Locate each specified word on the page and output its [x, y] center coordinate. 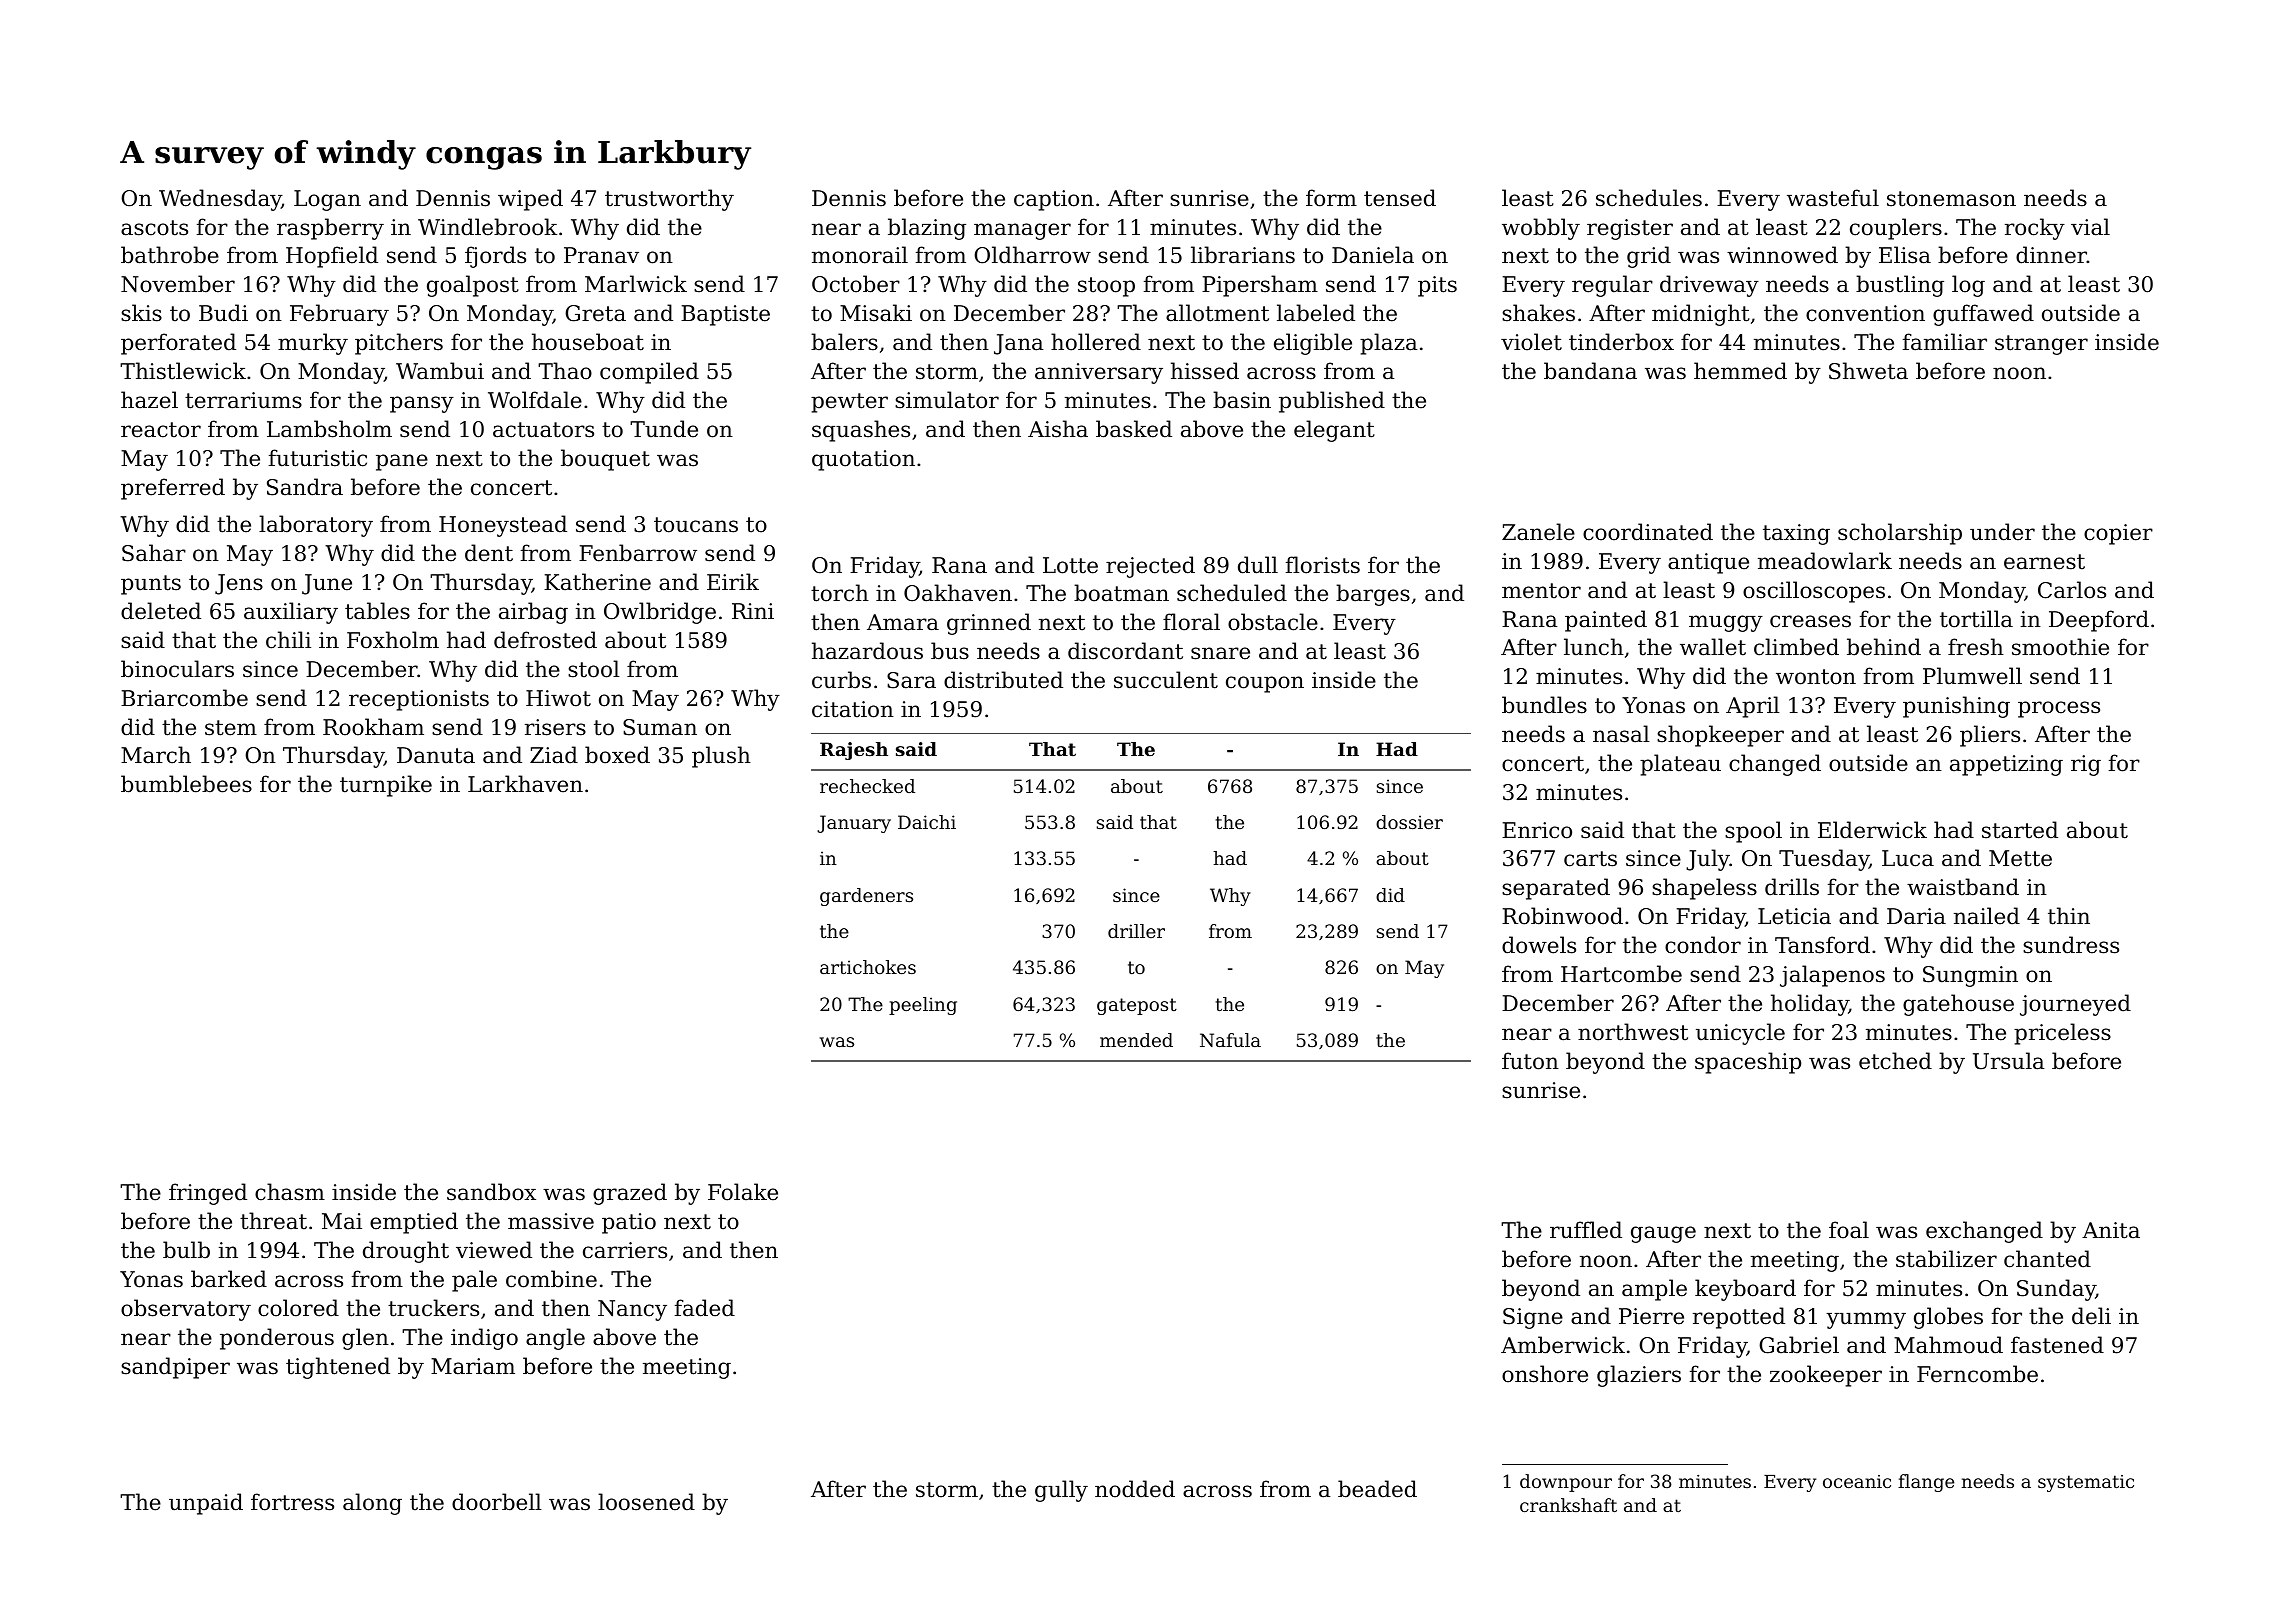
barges [1373, 595]
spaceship [1748, 1063]
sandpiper [175, 1368]
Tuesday [1824, 860]
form [1331, 198]
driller [1136, 931]
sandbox [491, 1192]
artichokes [868, 967]
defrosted [545, 640]
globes [1948, 1318]
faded [705, 1308]
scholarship [1900, 534]
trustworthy [669, 200]
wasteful [1833, 198]
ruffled [1586, 1230]
